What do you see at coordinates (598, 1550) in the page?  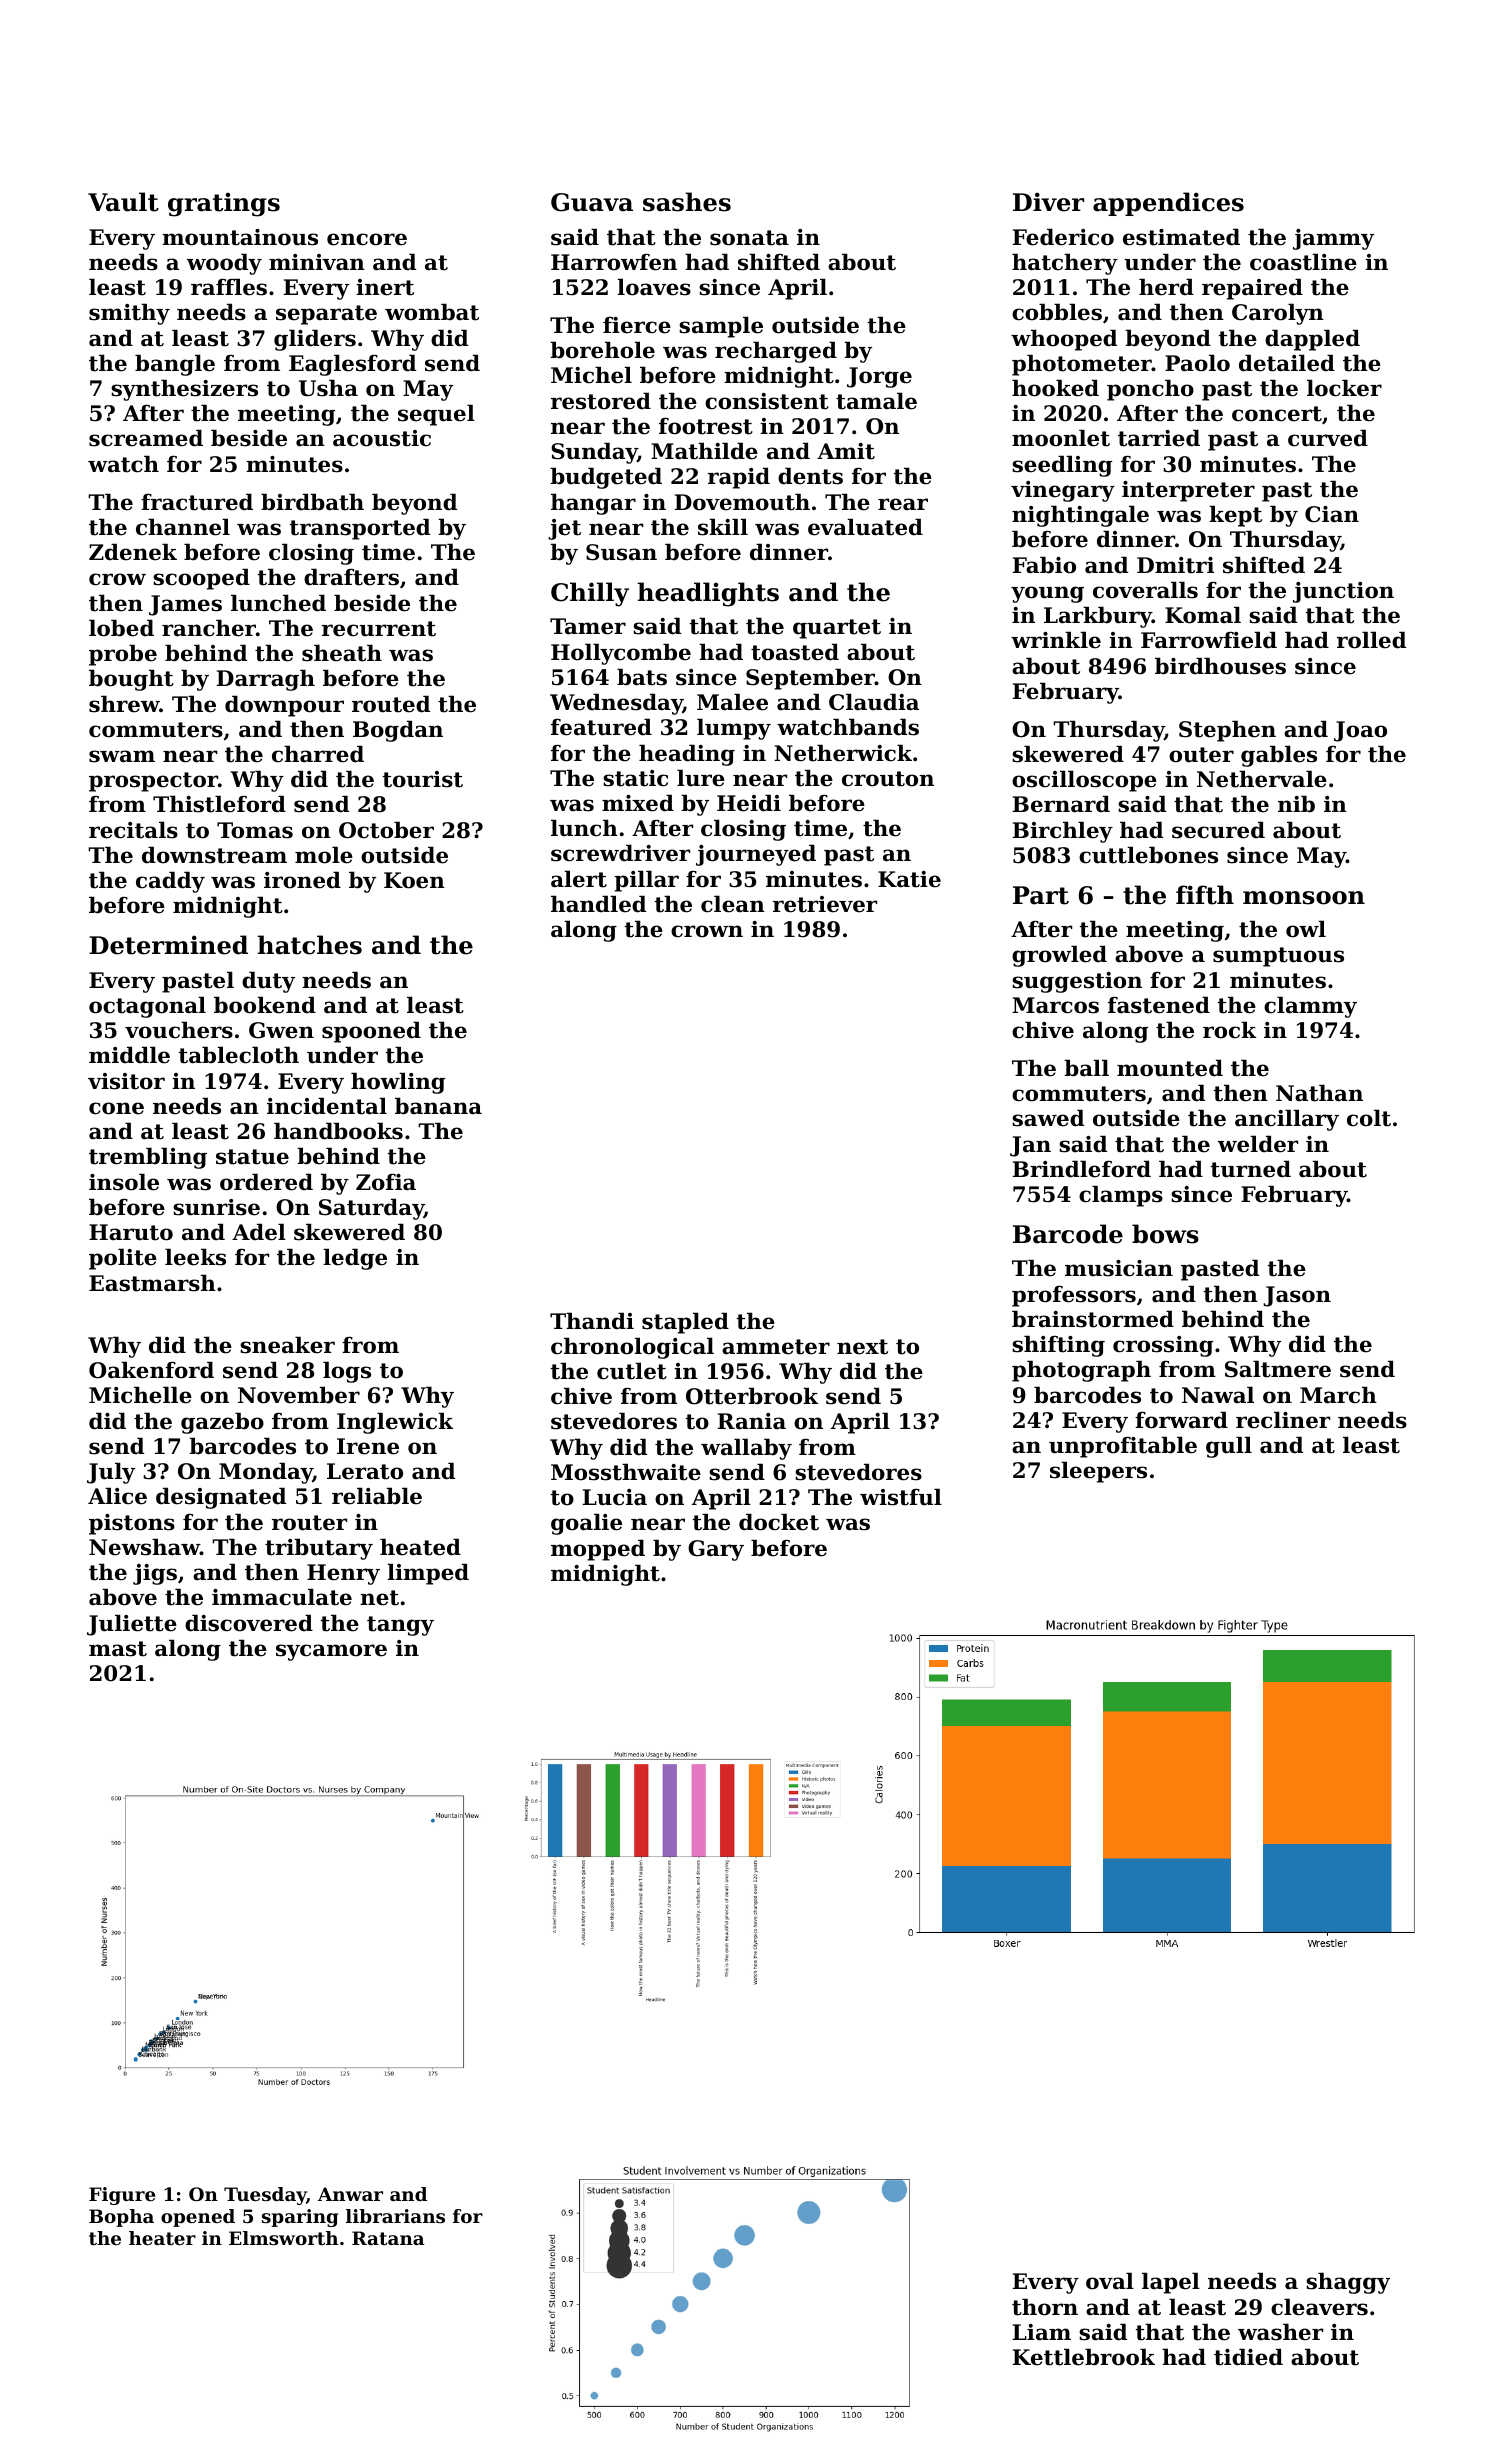 I see `mopped` at bounding box center [598, 1550].
